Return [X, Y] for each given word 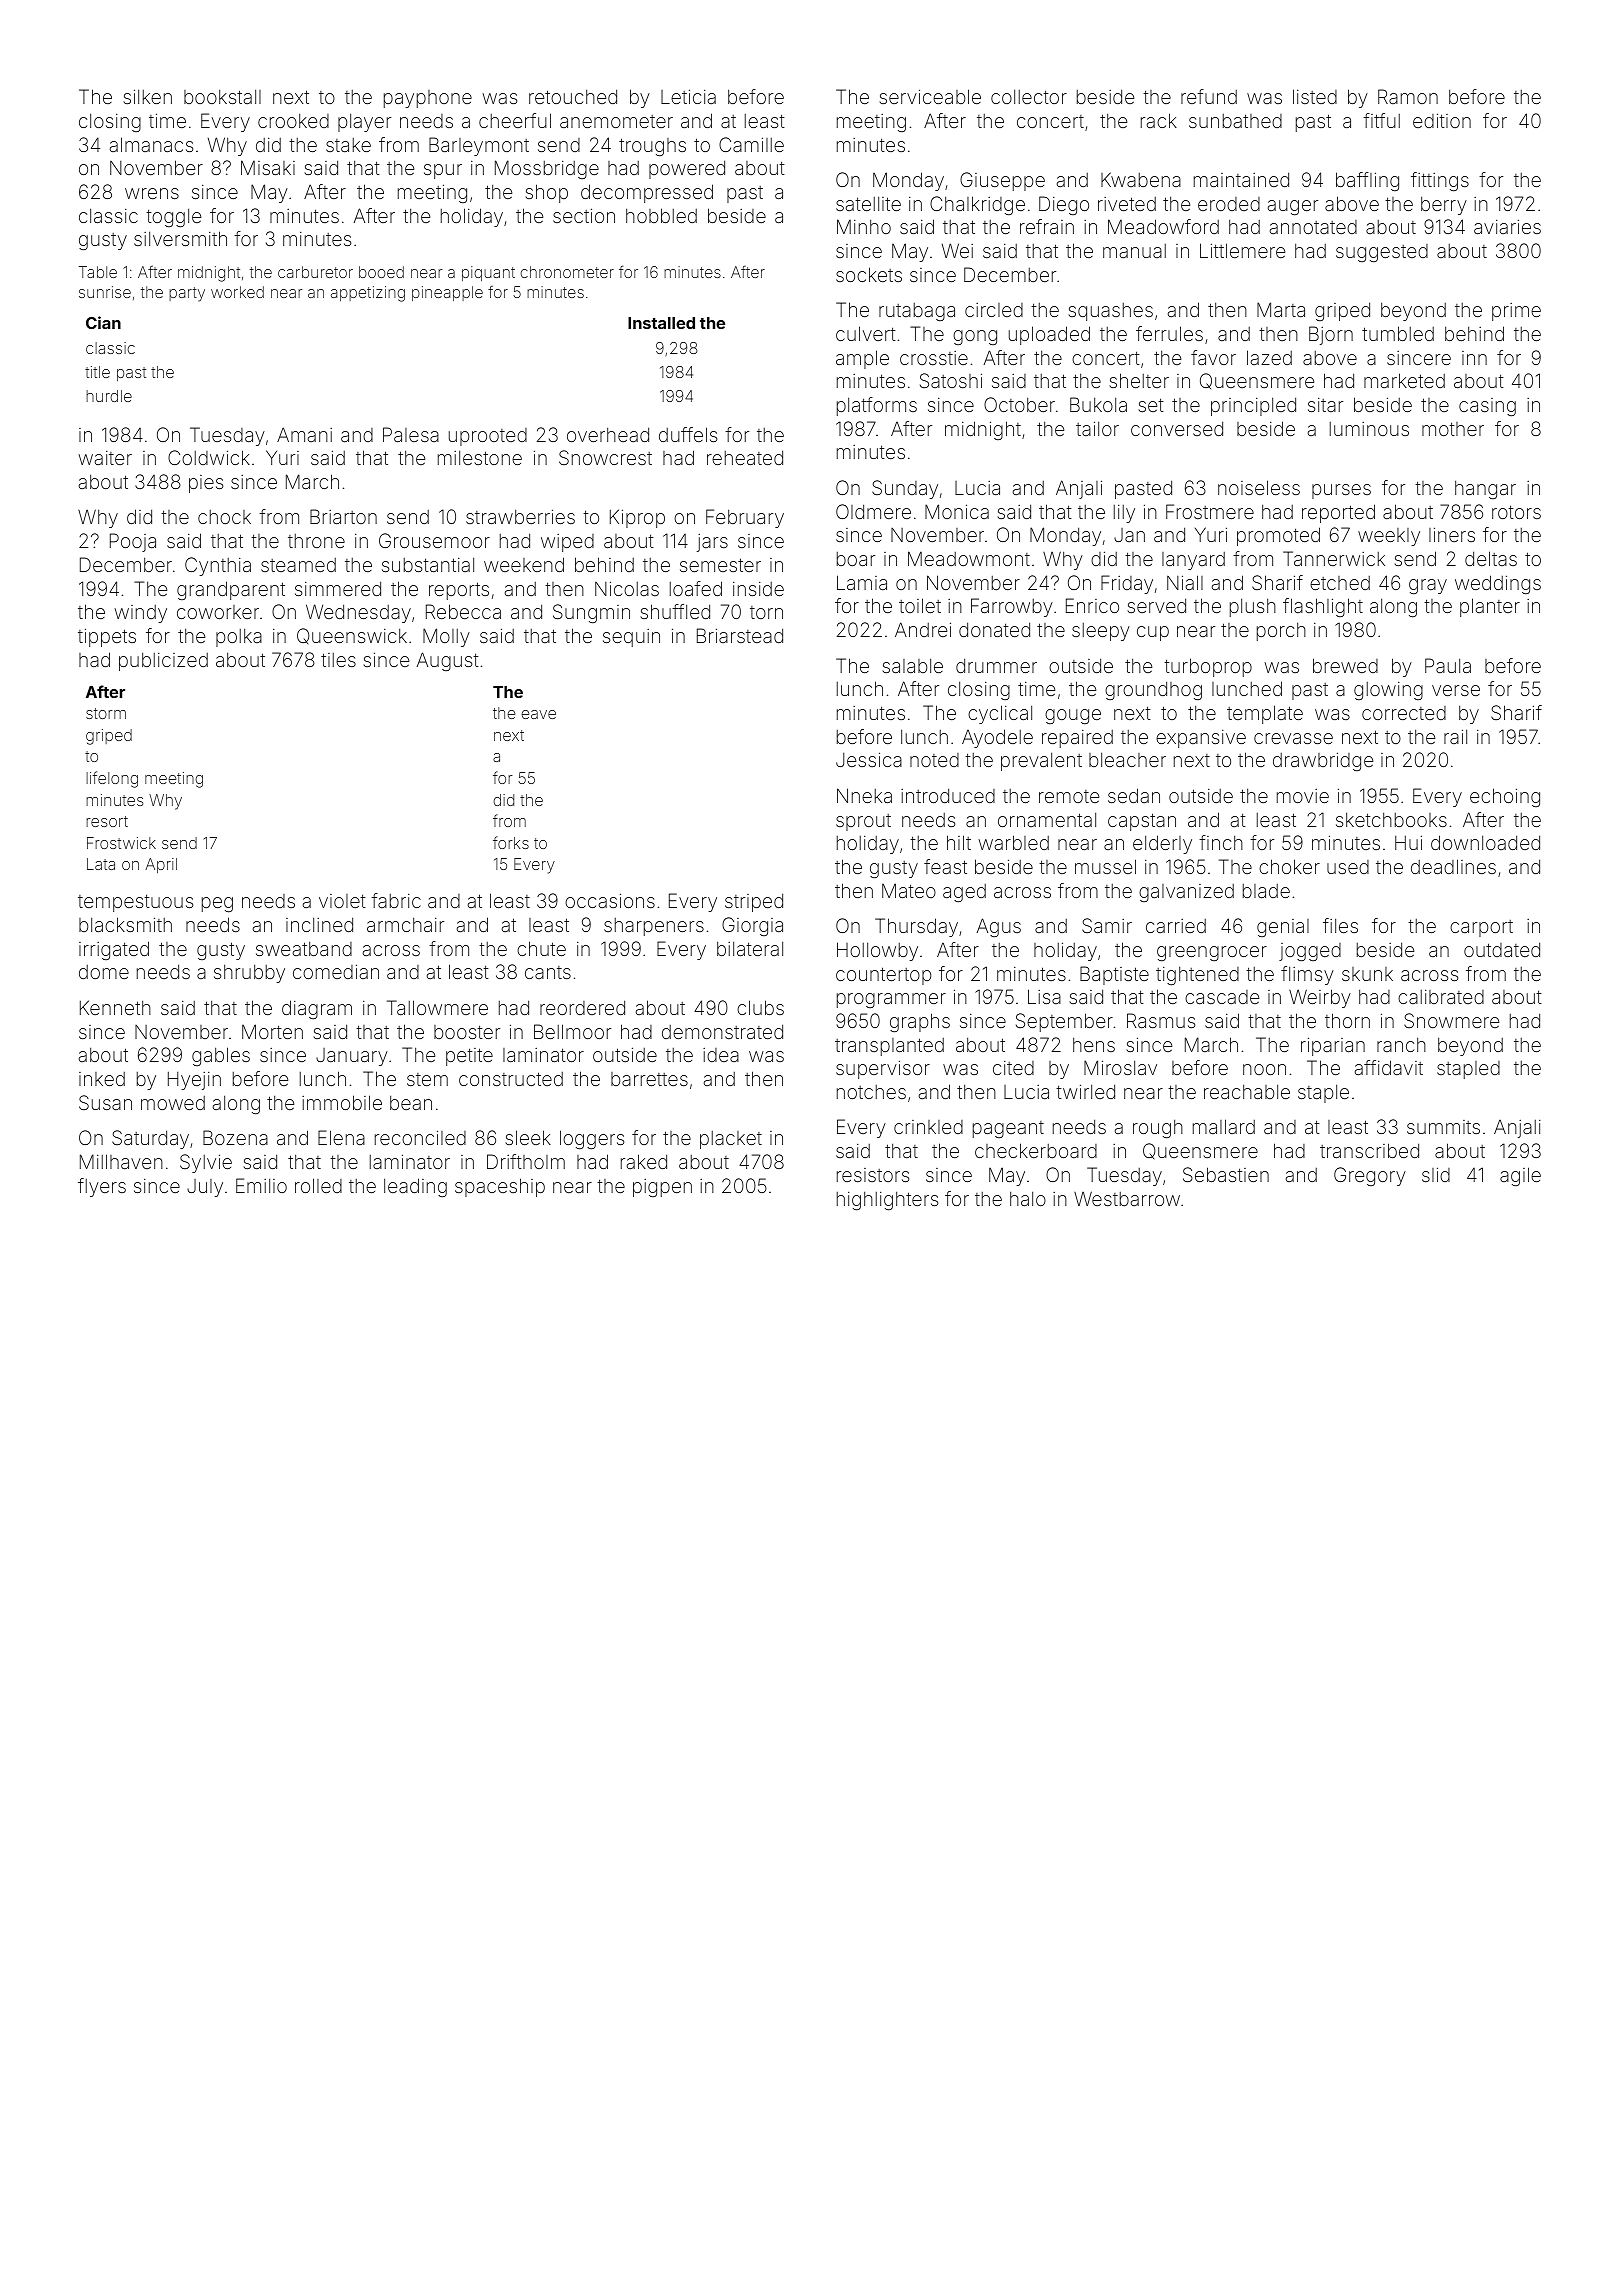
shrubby [249, 973]
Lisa [1044, 996]
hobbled [661, 215]
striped [754, 902]
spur [443, 171]
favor [1213, 357]
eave [538, 714]
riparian [1333, 1046]
